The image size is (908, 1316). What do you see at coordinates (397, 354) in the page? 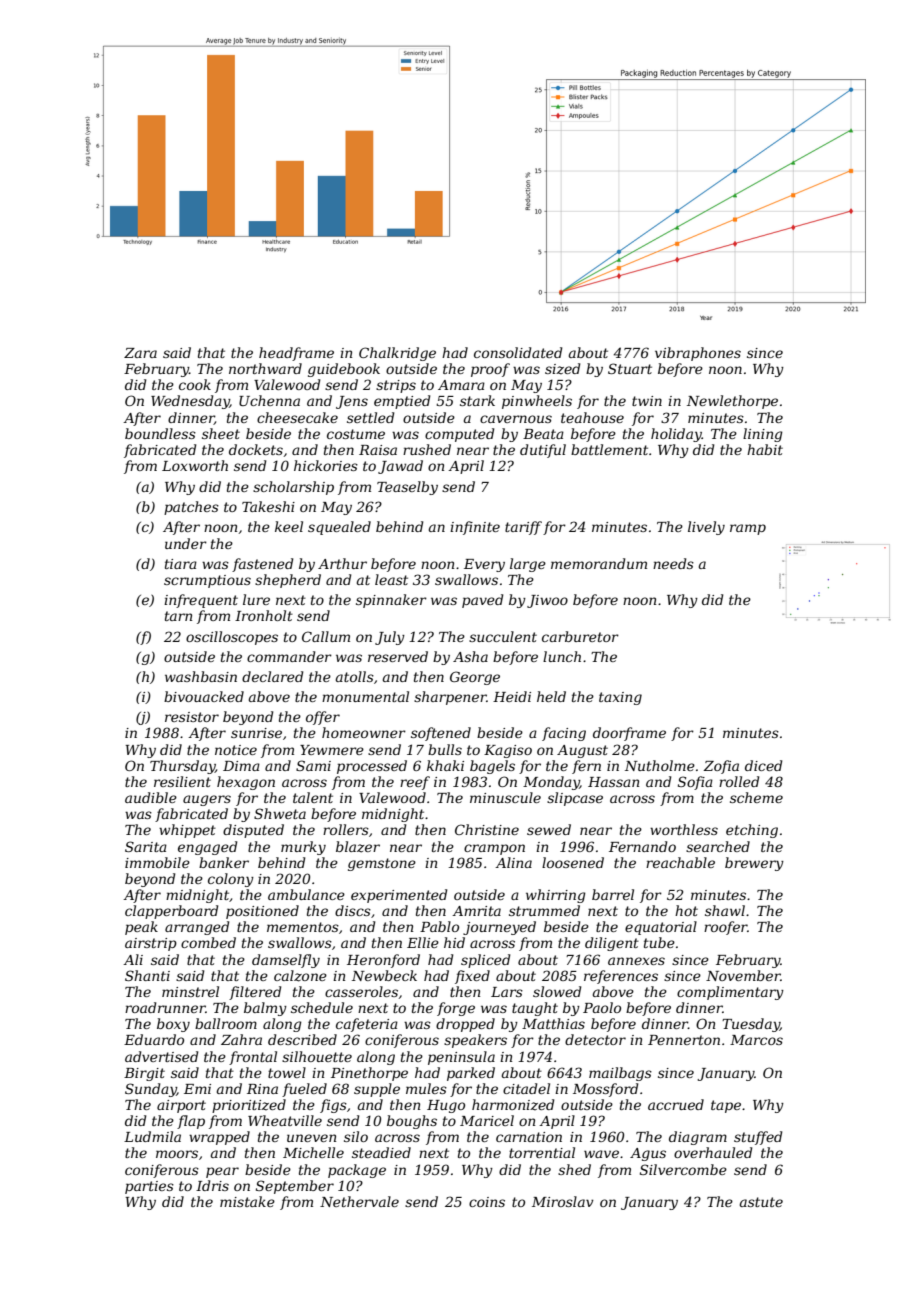
I see `Chalkridge` at bounding box center [397, 354].
